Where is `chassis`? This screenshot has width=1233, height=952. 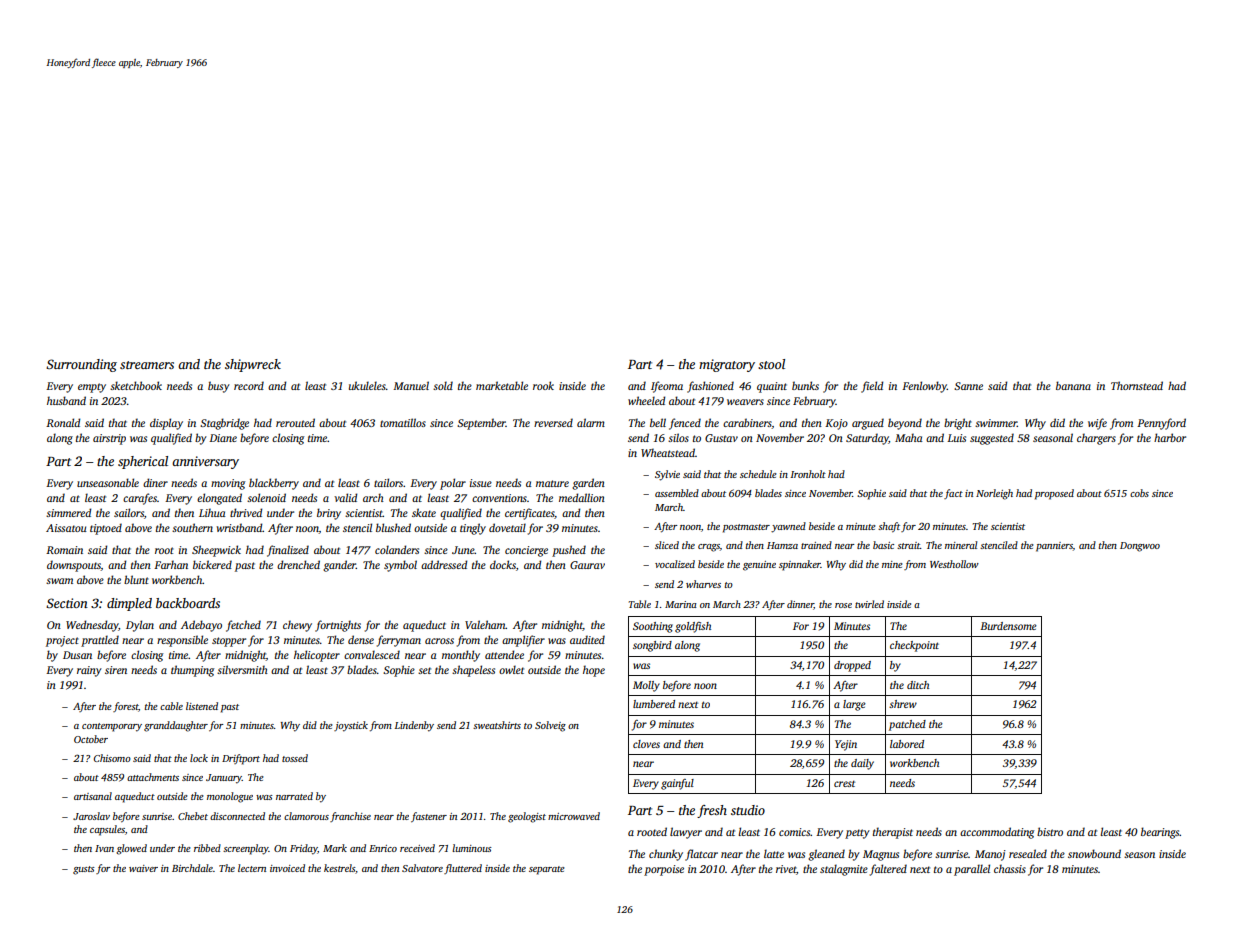
chassis is located at coordinates (1010, 868).
